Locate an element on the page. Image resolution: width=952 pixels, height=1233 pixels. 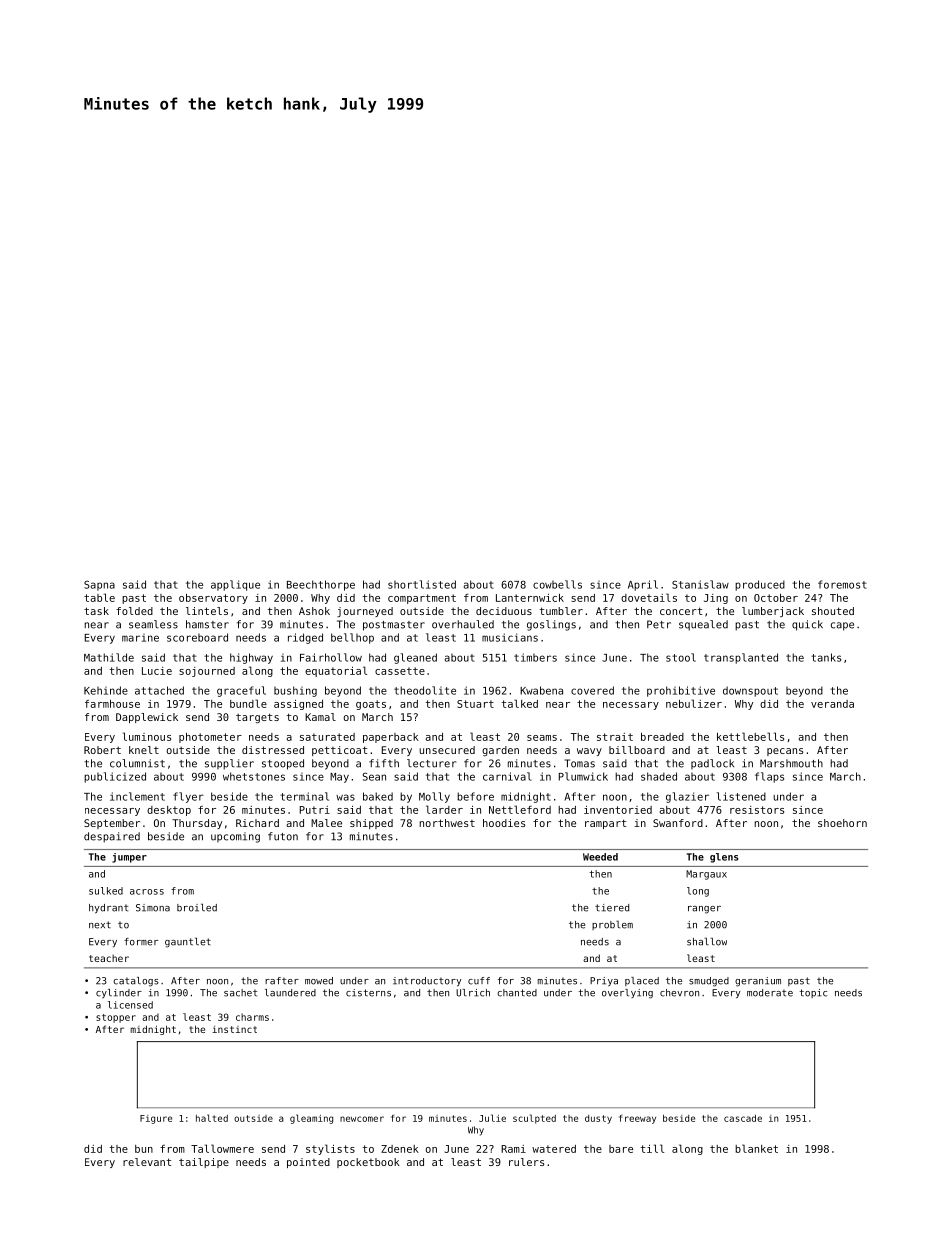
lecturer is located at coordinates (431, 763).
